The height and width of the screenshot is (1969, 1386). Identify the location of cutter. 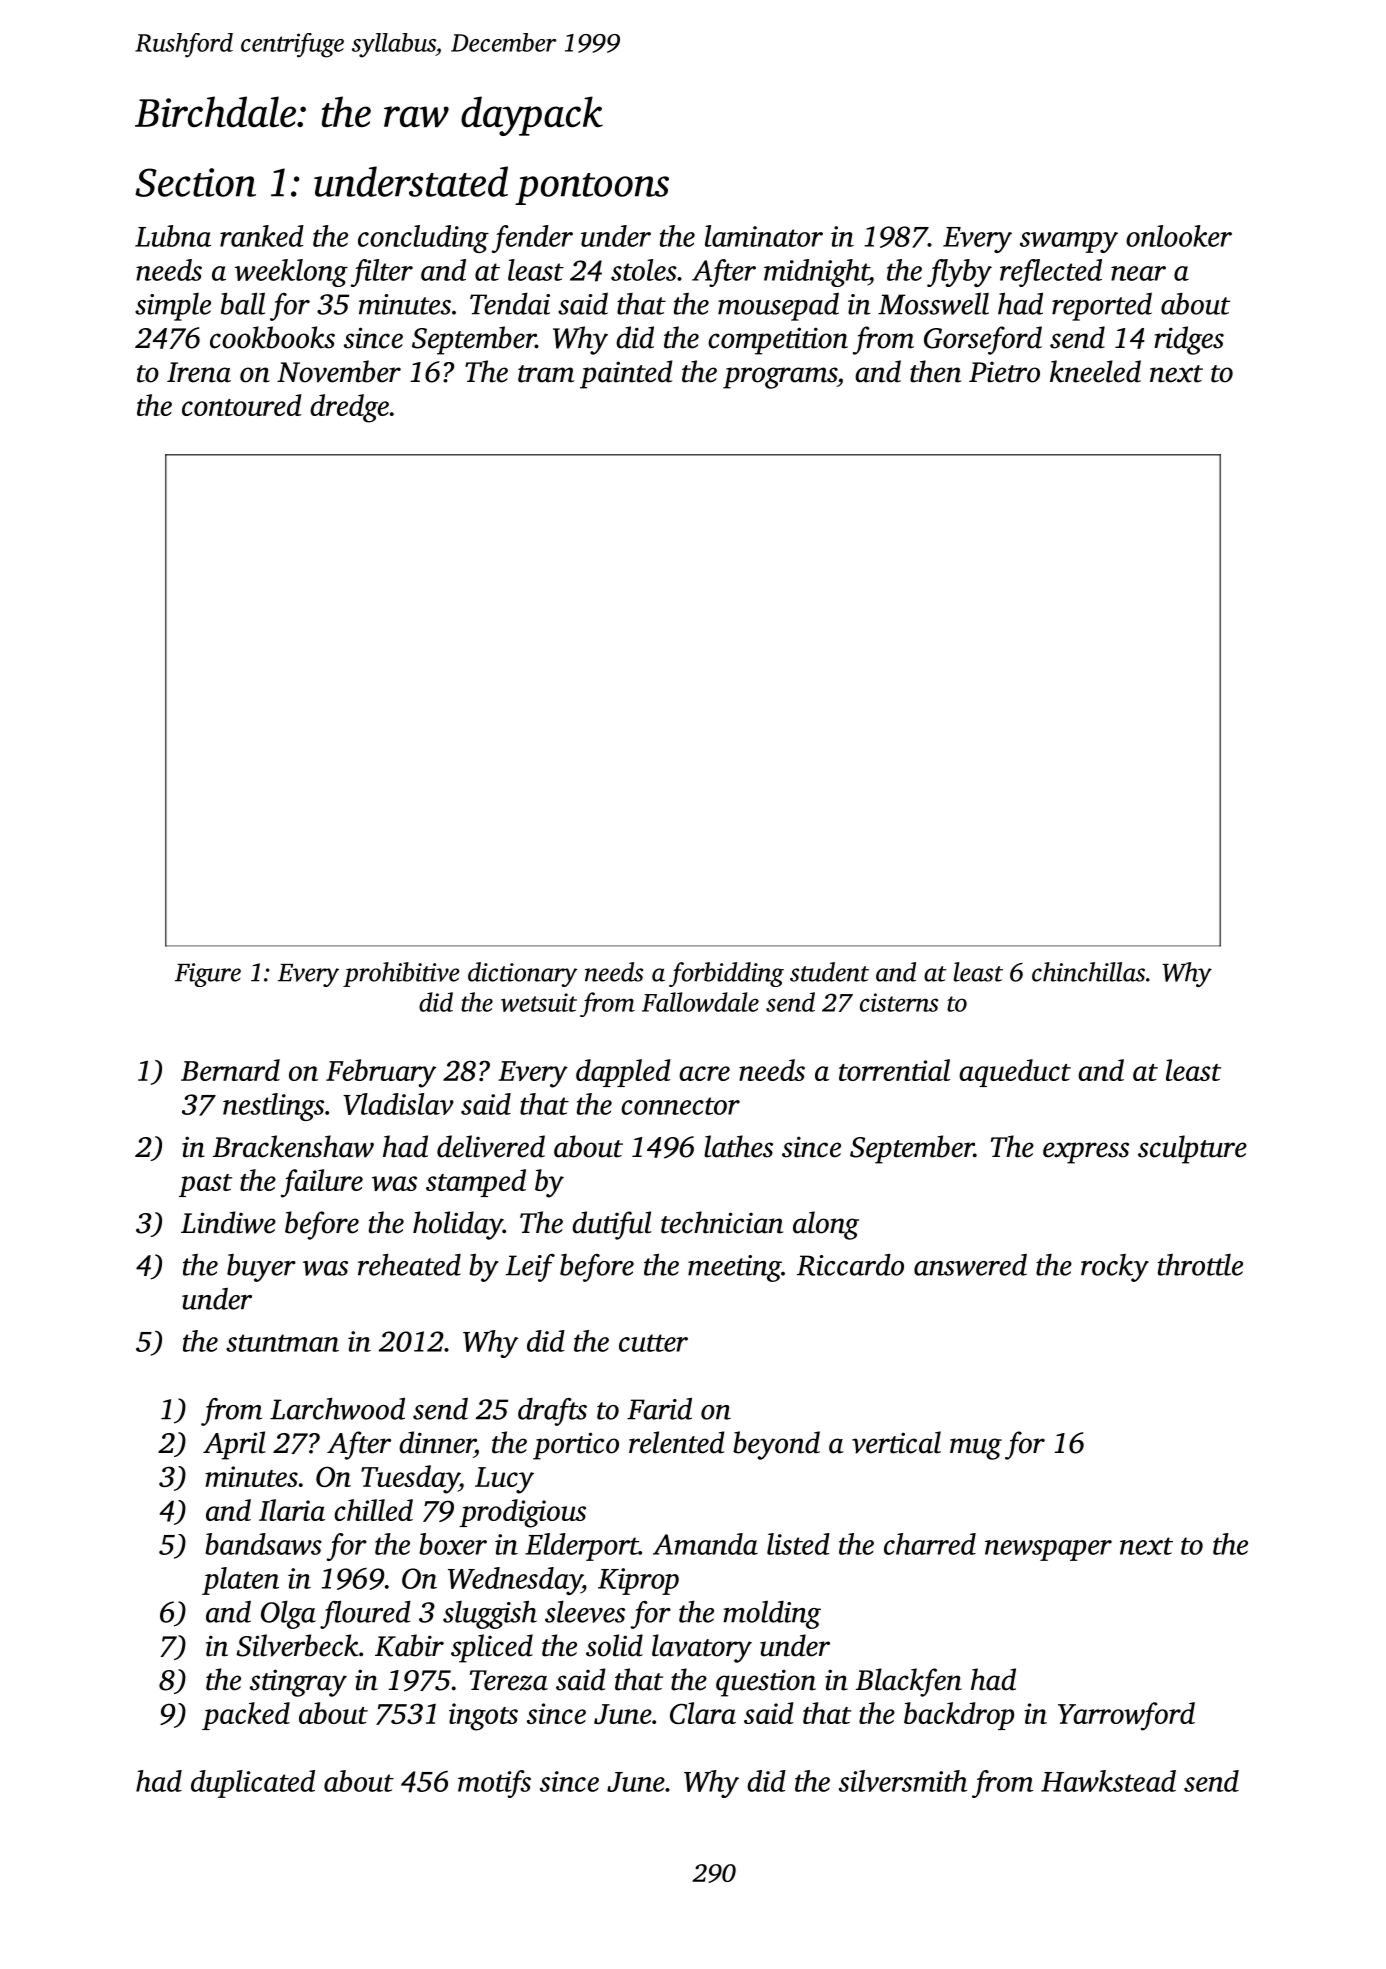
(653, 1343).
